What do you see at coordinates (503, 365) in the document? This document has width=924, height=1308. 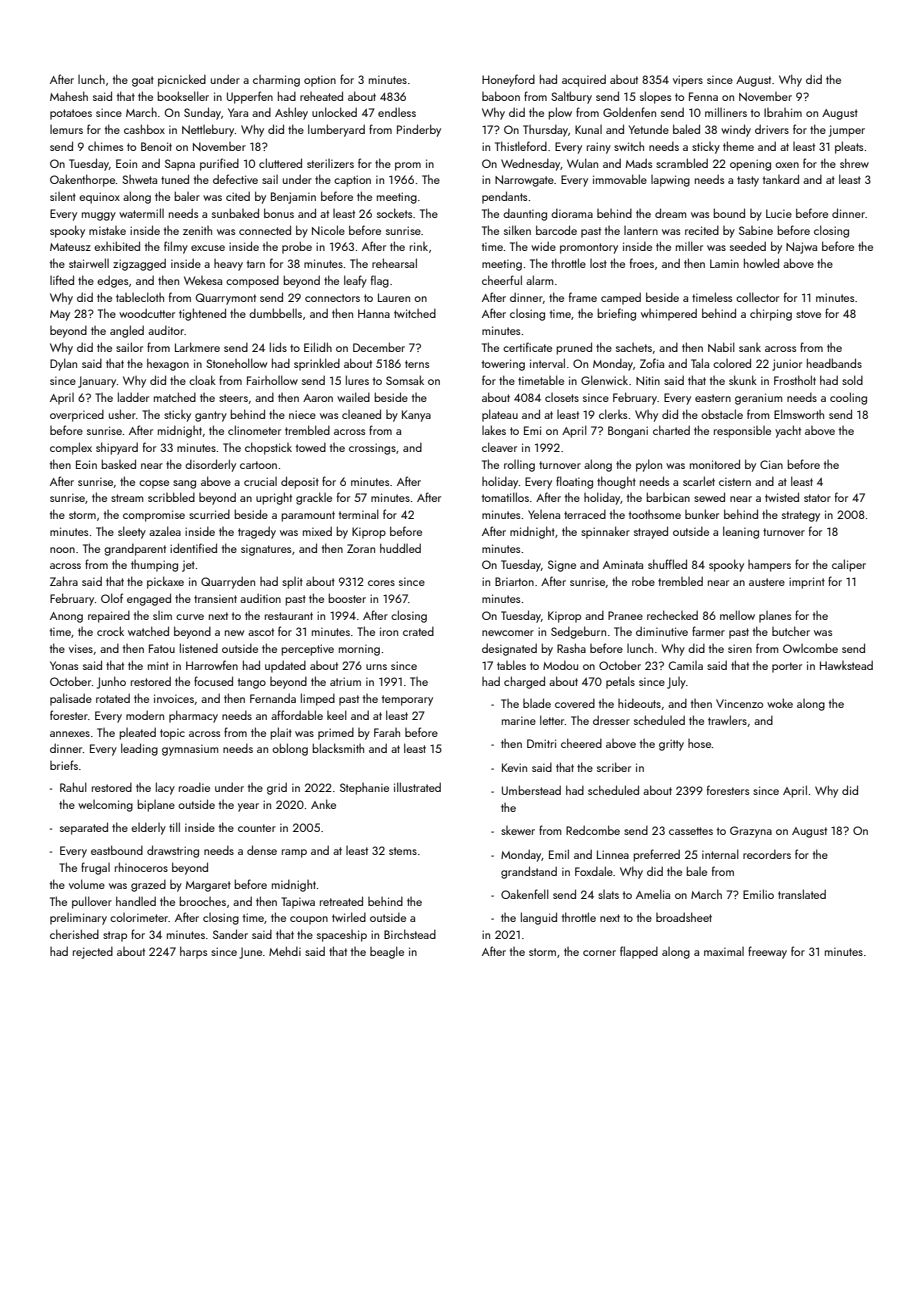 I see `towering` at bounding box center [503, 365].
